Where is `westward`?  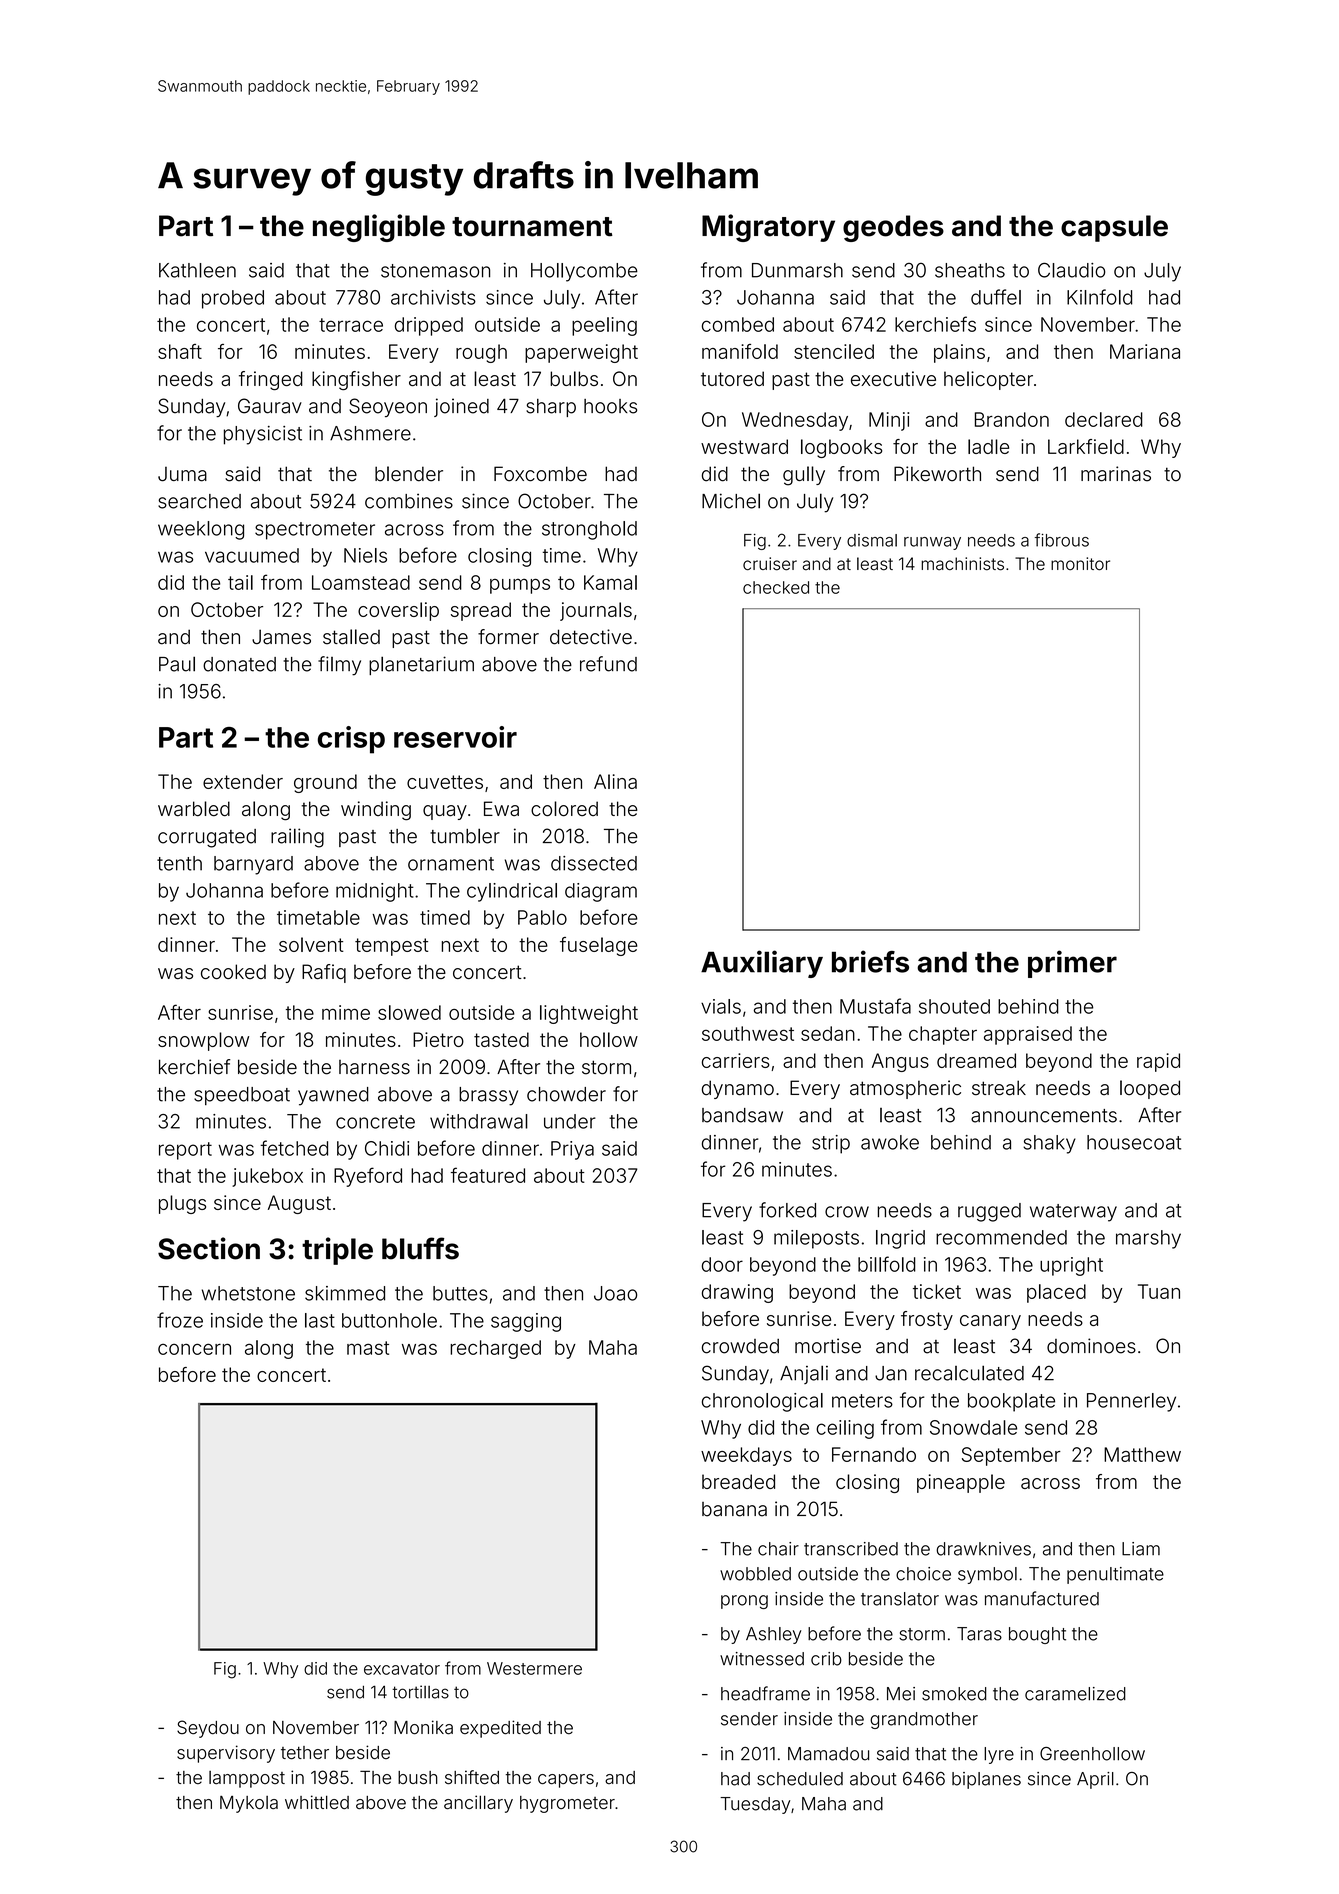 westward is located at coordinates (744, 446).
